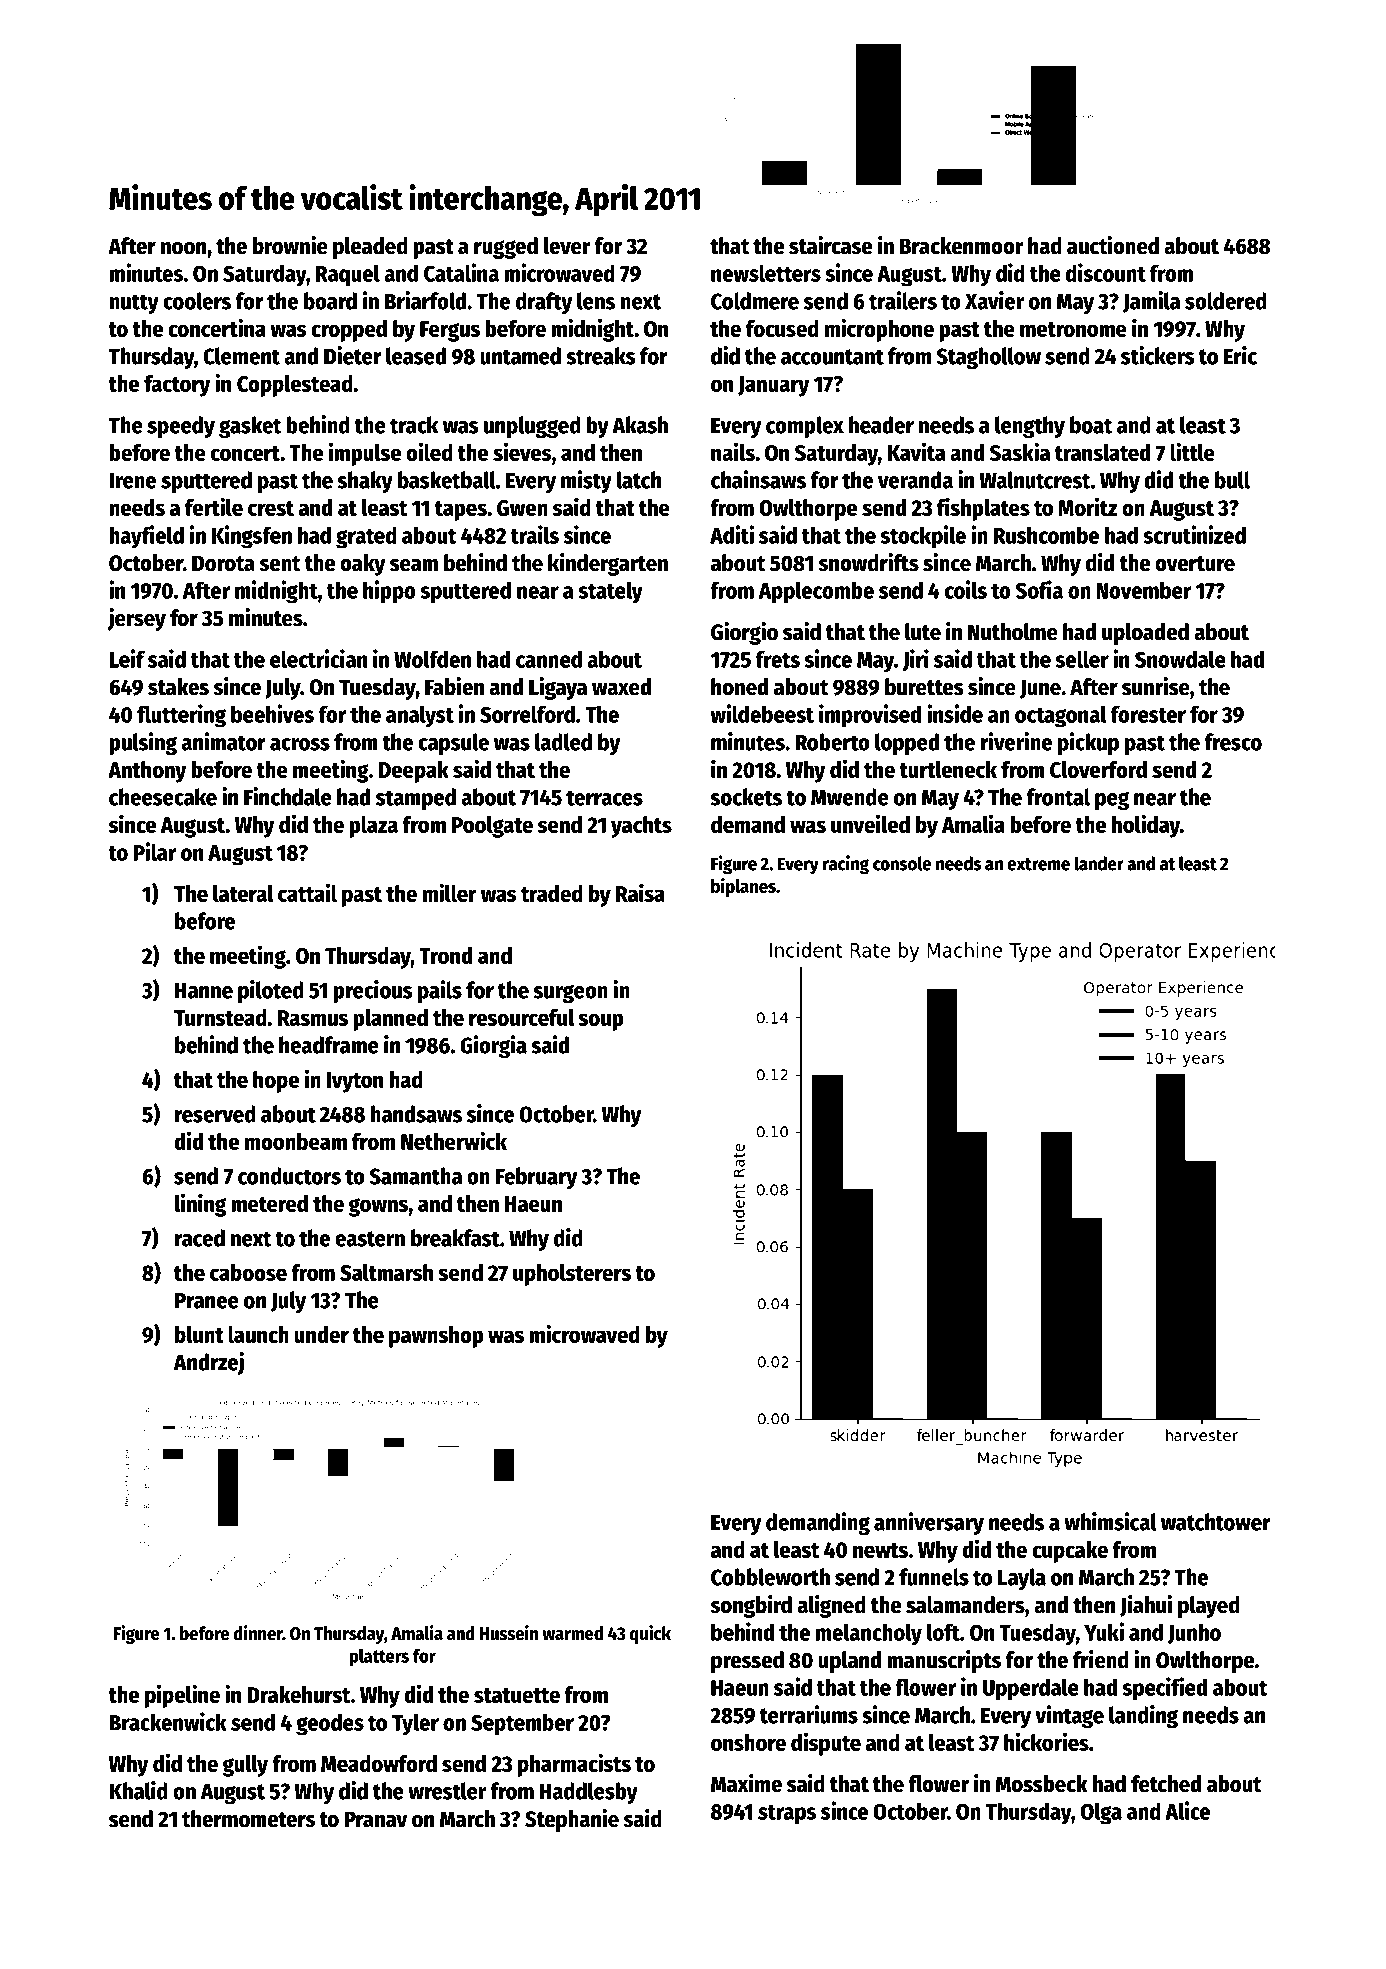 The height and width of the page is (1969, 1386). I want to click on noon, so click(183, 248).
